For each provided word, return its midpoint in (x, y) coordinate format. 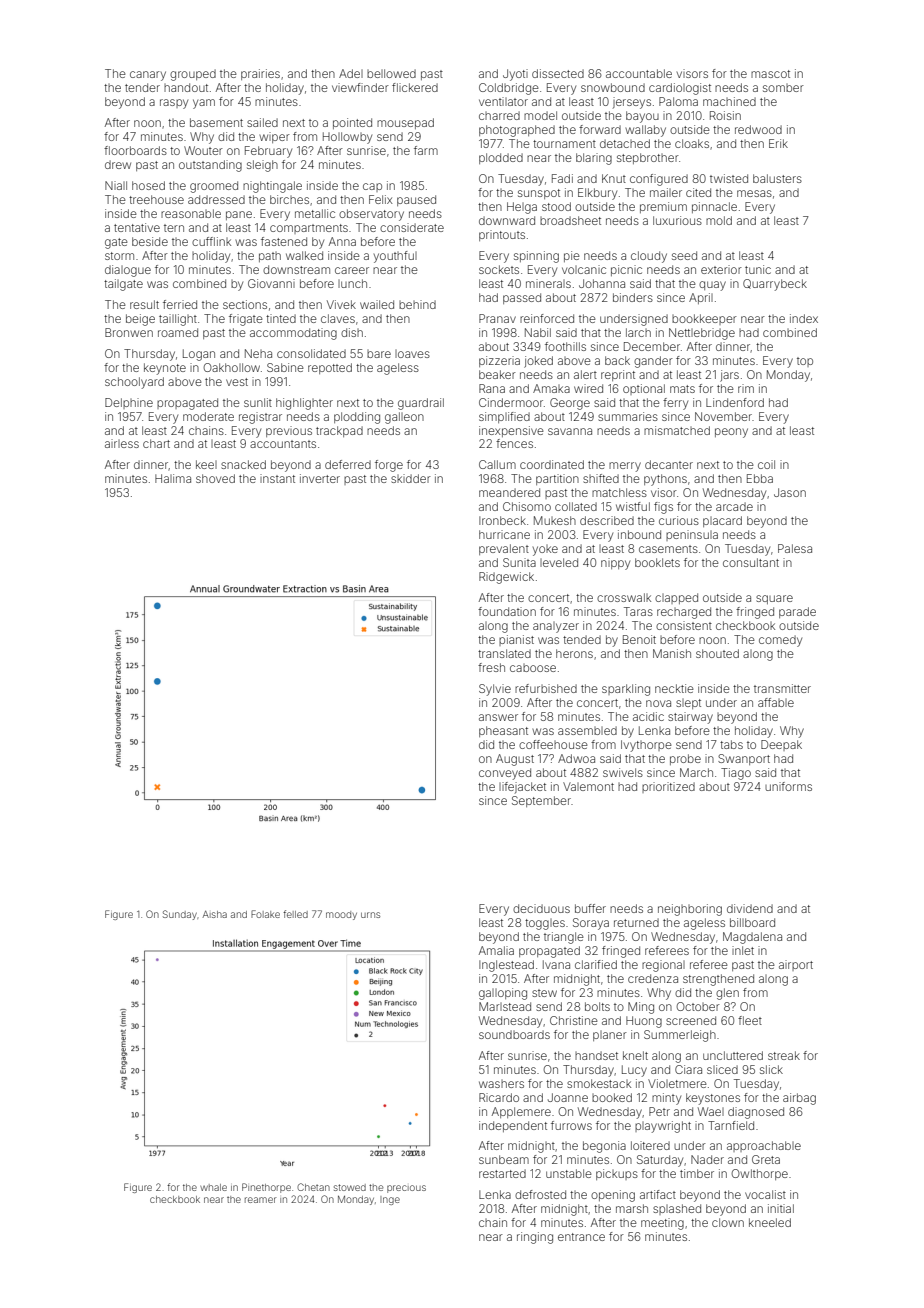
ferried (180, 304)
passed (522, 298)
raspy (174, 104)
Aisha (215, 914)
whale (213, 1187)
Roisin (725, 115)
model (540, 115)
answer (498, 717)
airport (796, 965)
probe (685, 759)
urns (370, 915)
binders (633, 297)
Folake (265, 914)
